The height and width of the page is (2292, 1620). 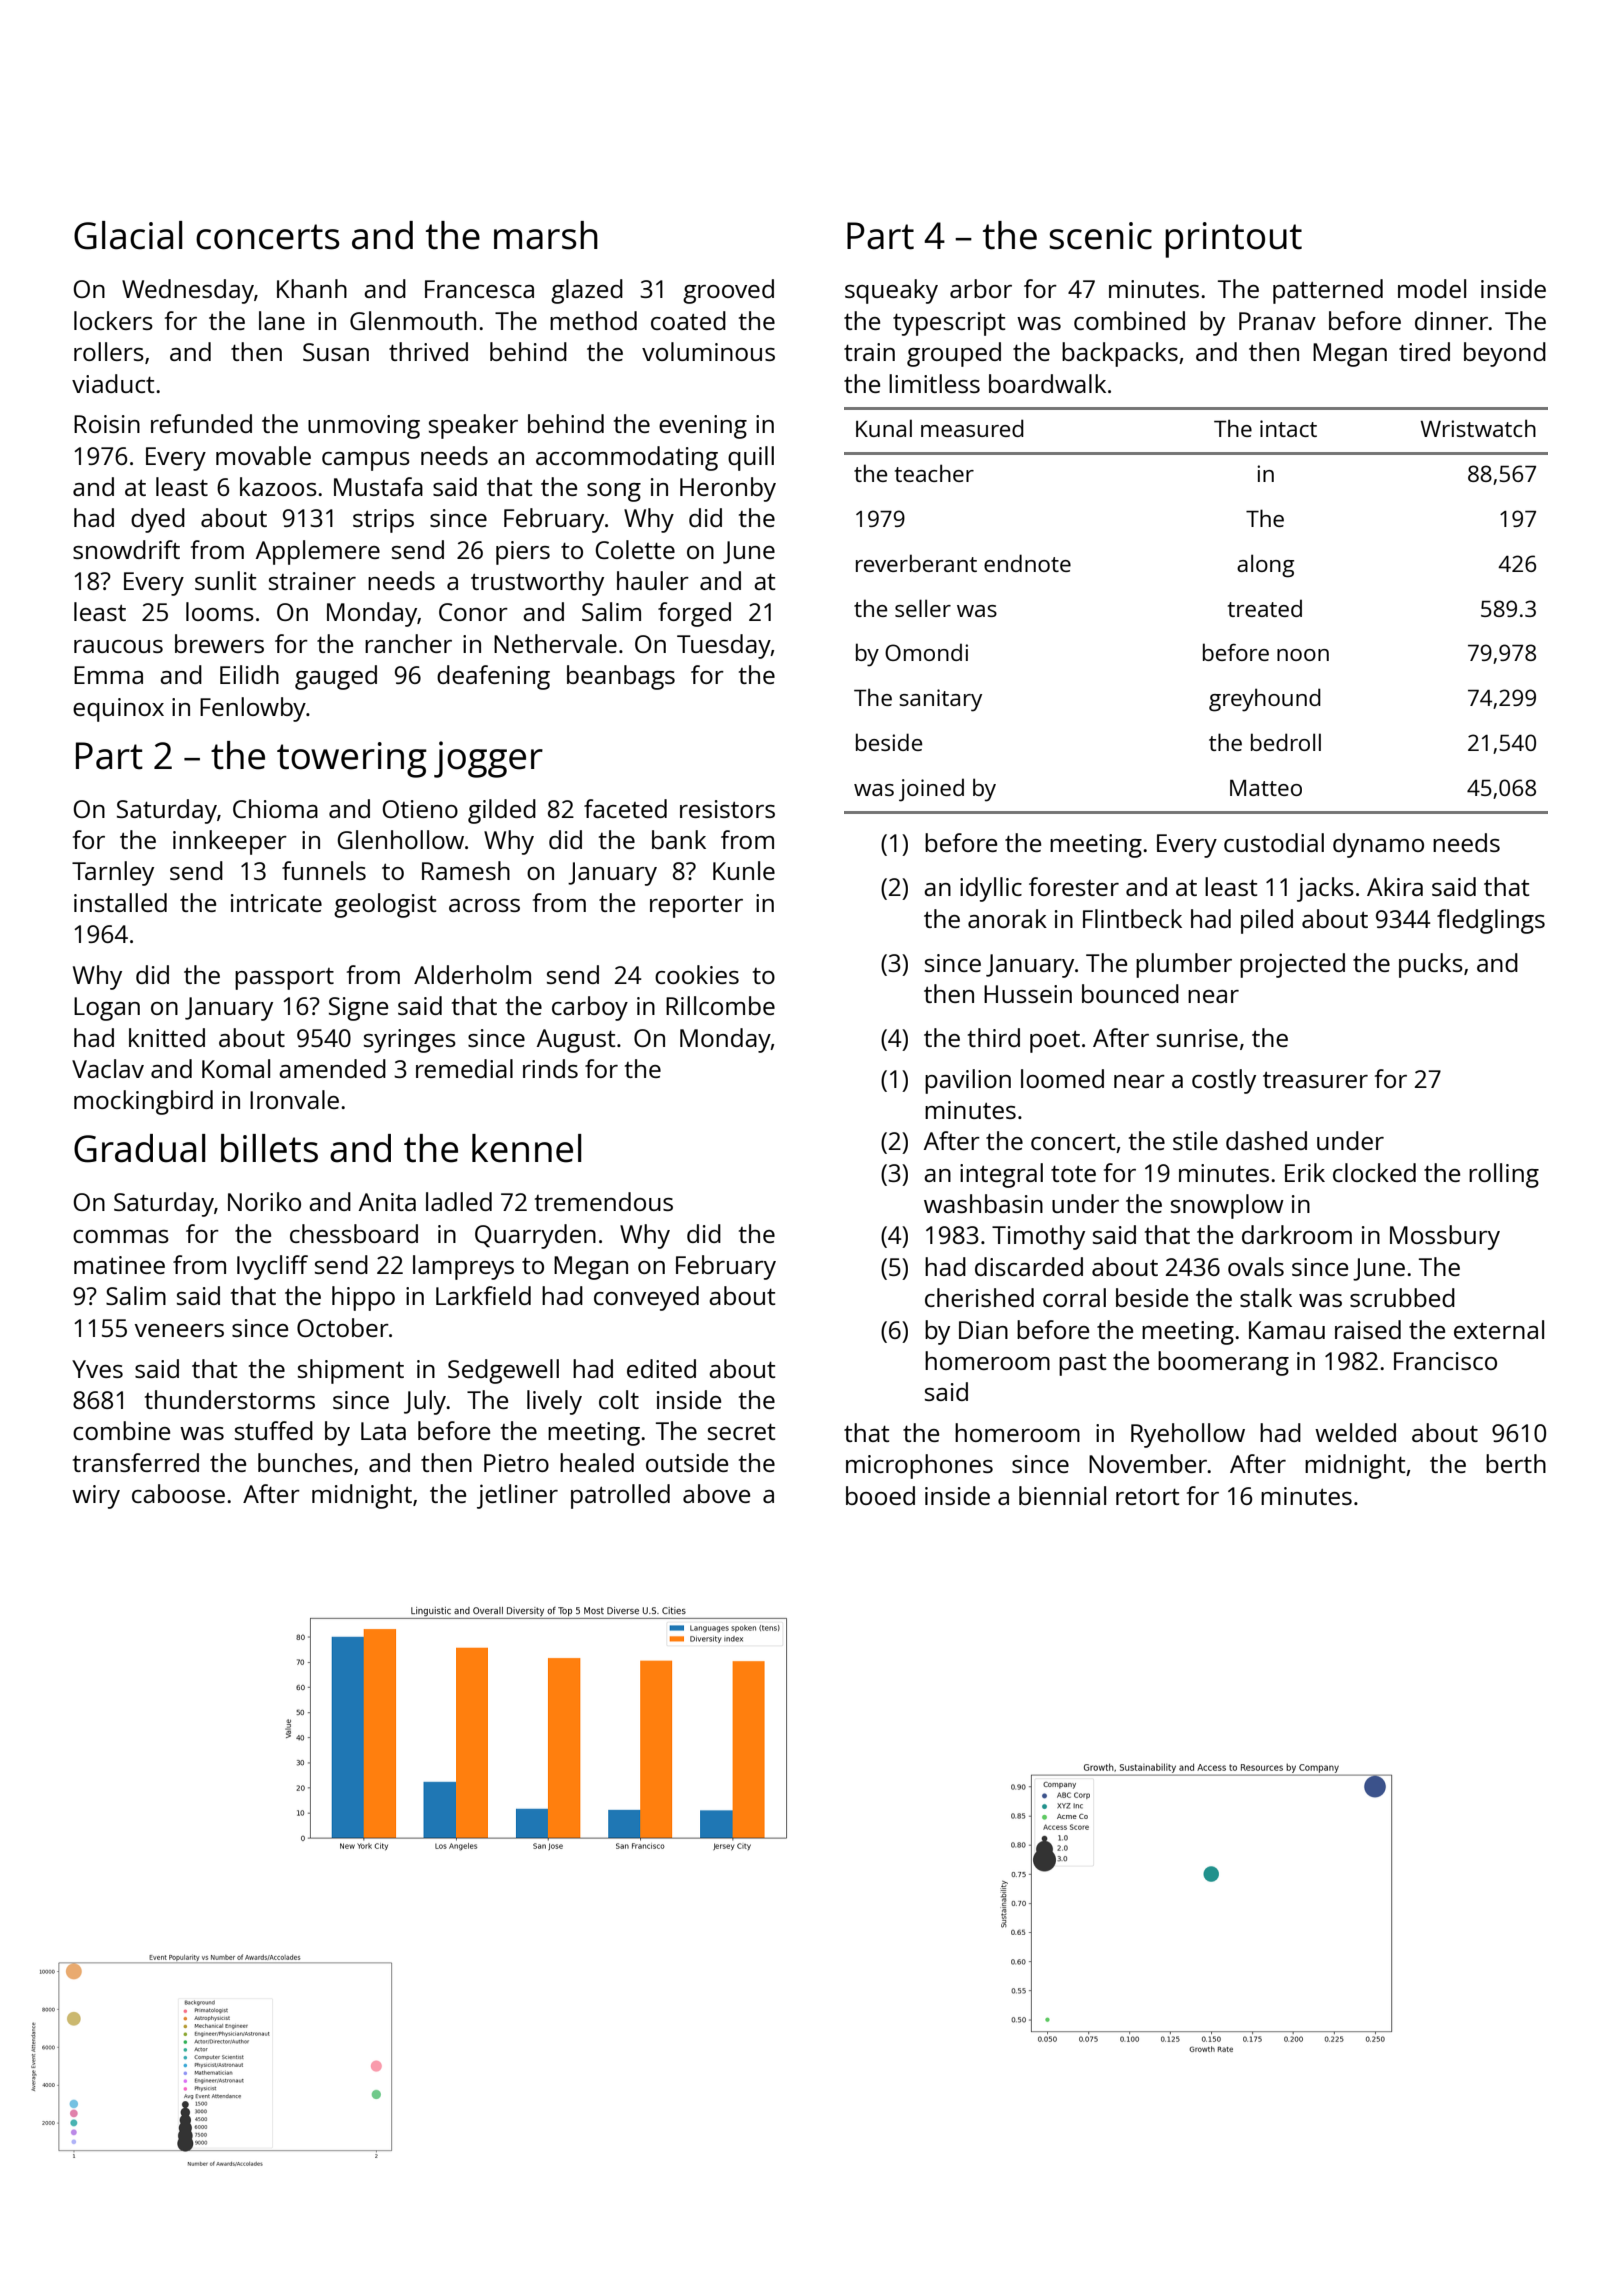 I want to click on lockers, so click(x=113, y=320).
